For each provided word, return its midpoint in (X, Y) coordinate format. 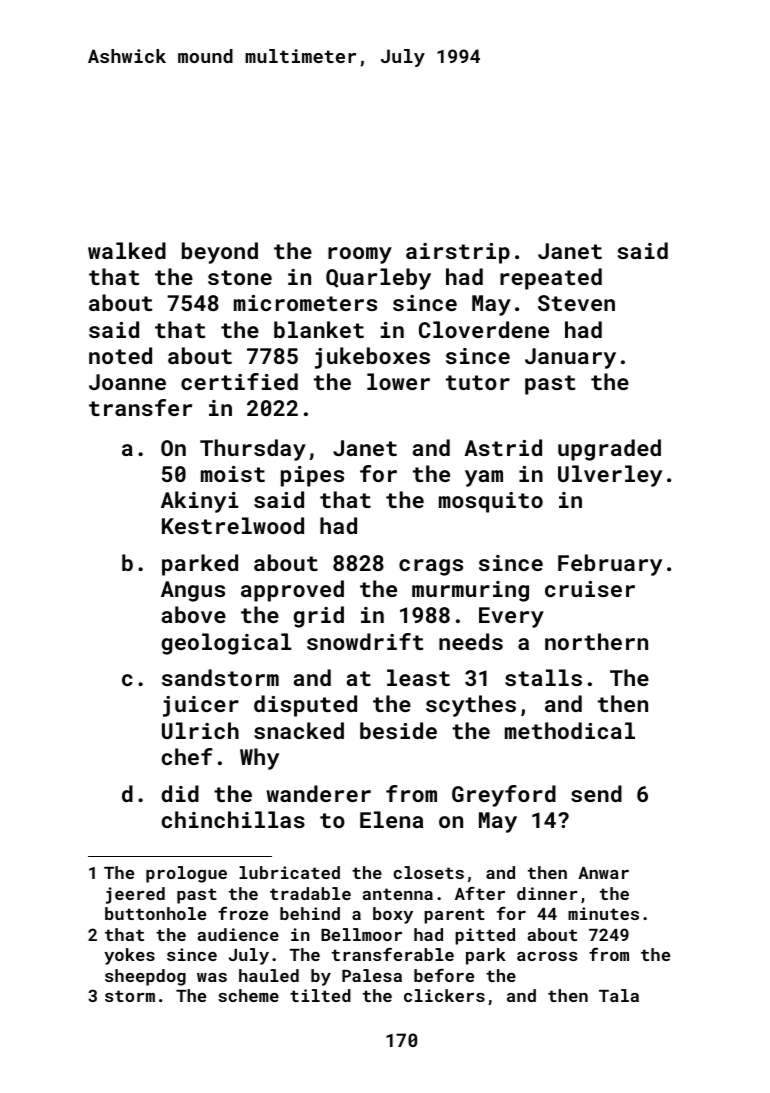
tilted (320, 995)
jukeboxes (372, 358)
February (610, 565)
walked (127, 250)
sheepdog (145, 977)
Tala (619, 995)
